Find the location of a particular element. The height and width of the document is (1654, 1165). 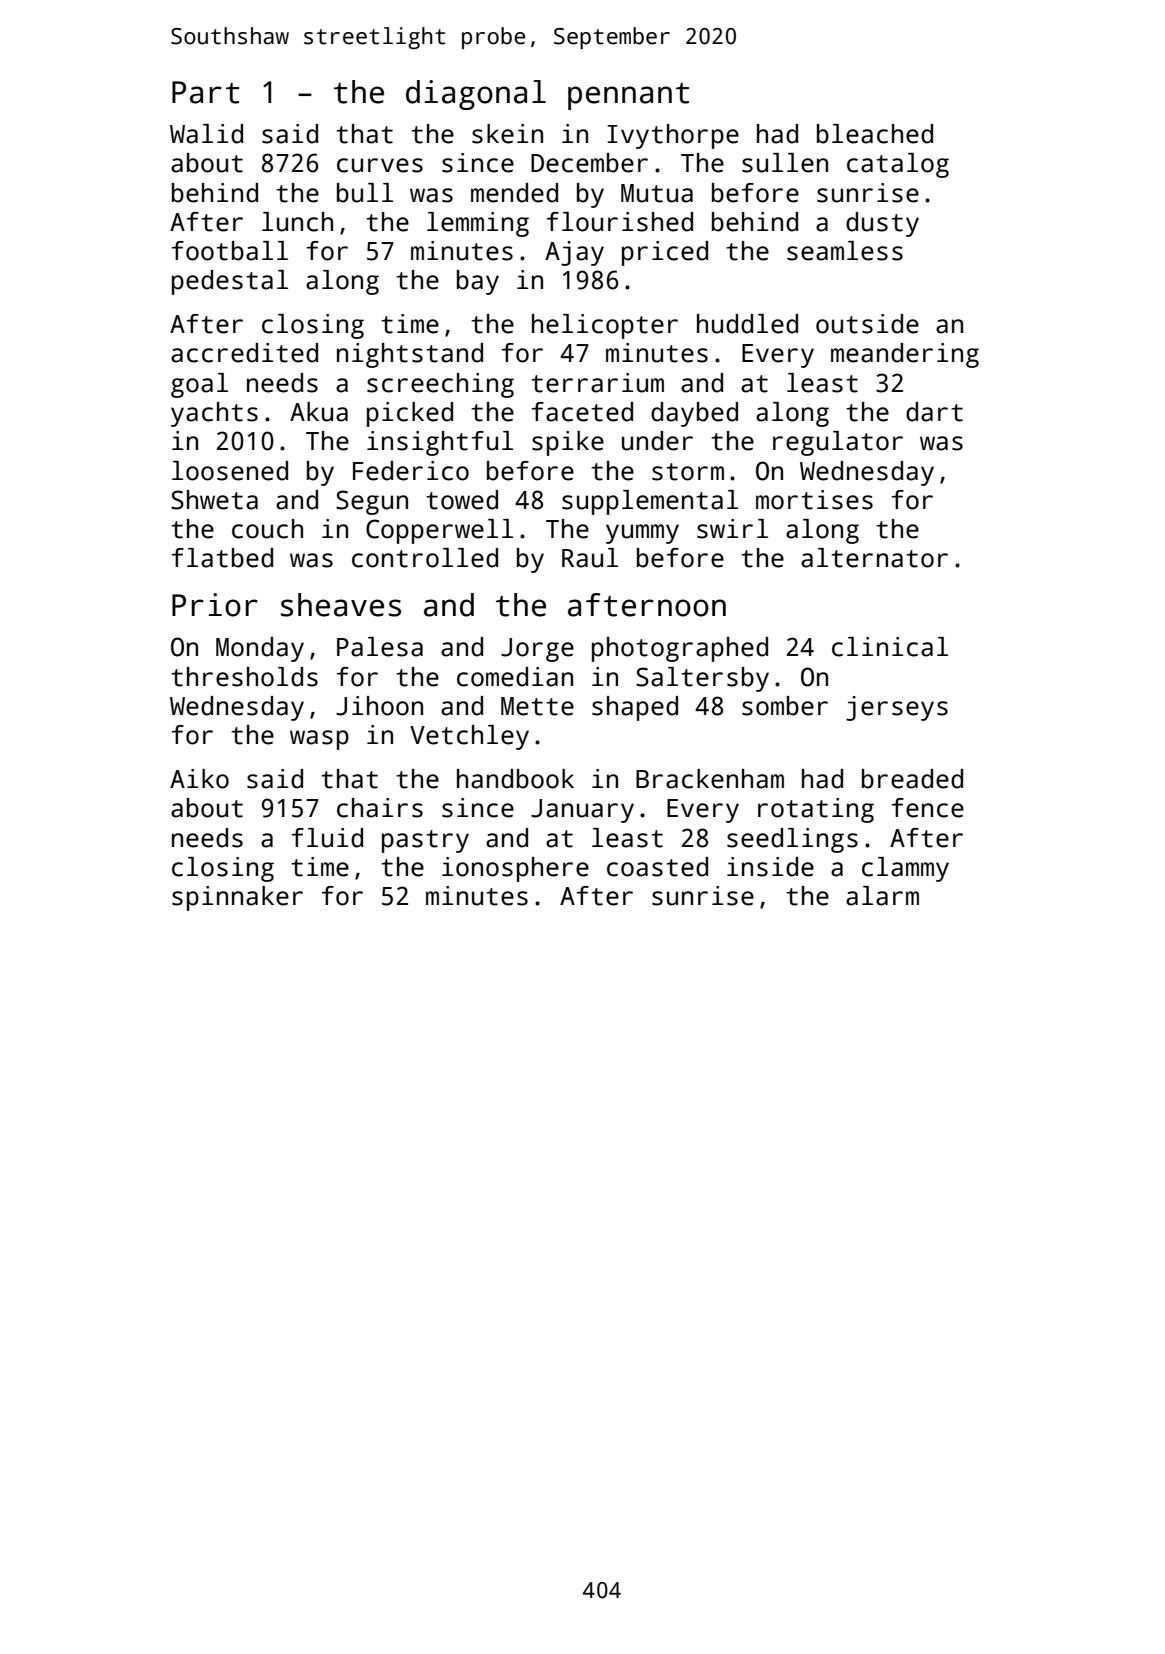

alternator is located at coordinates (874, 558).
